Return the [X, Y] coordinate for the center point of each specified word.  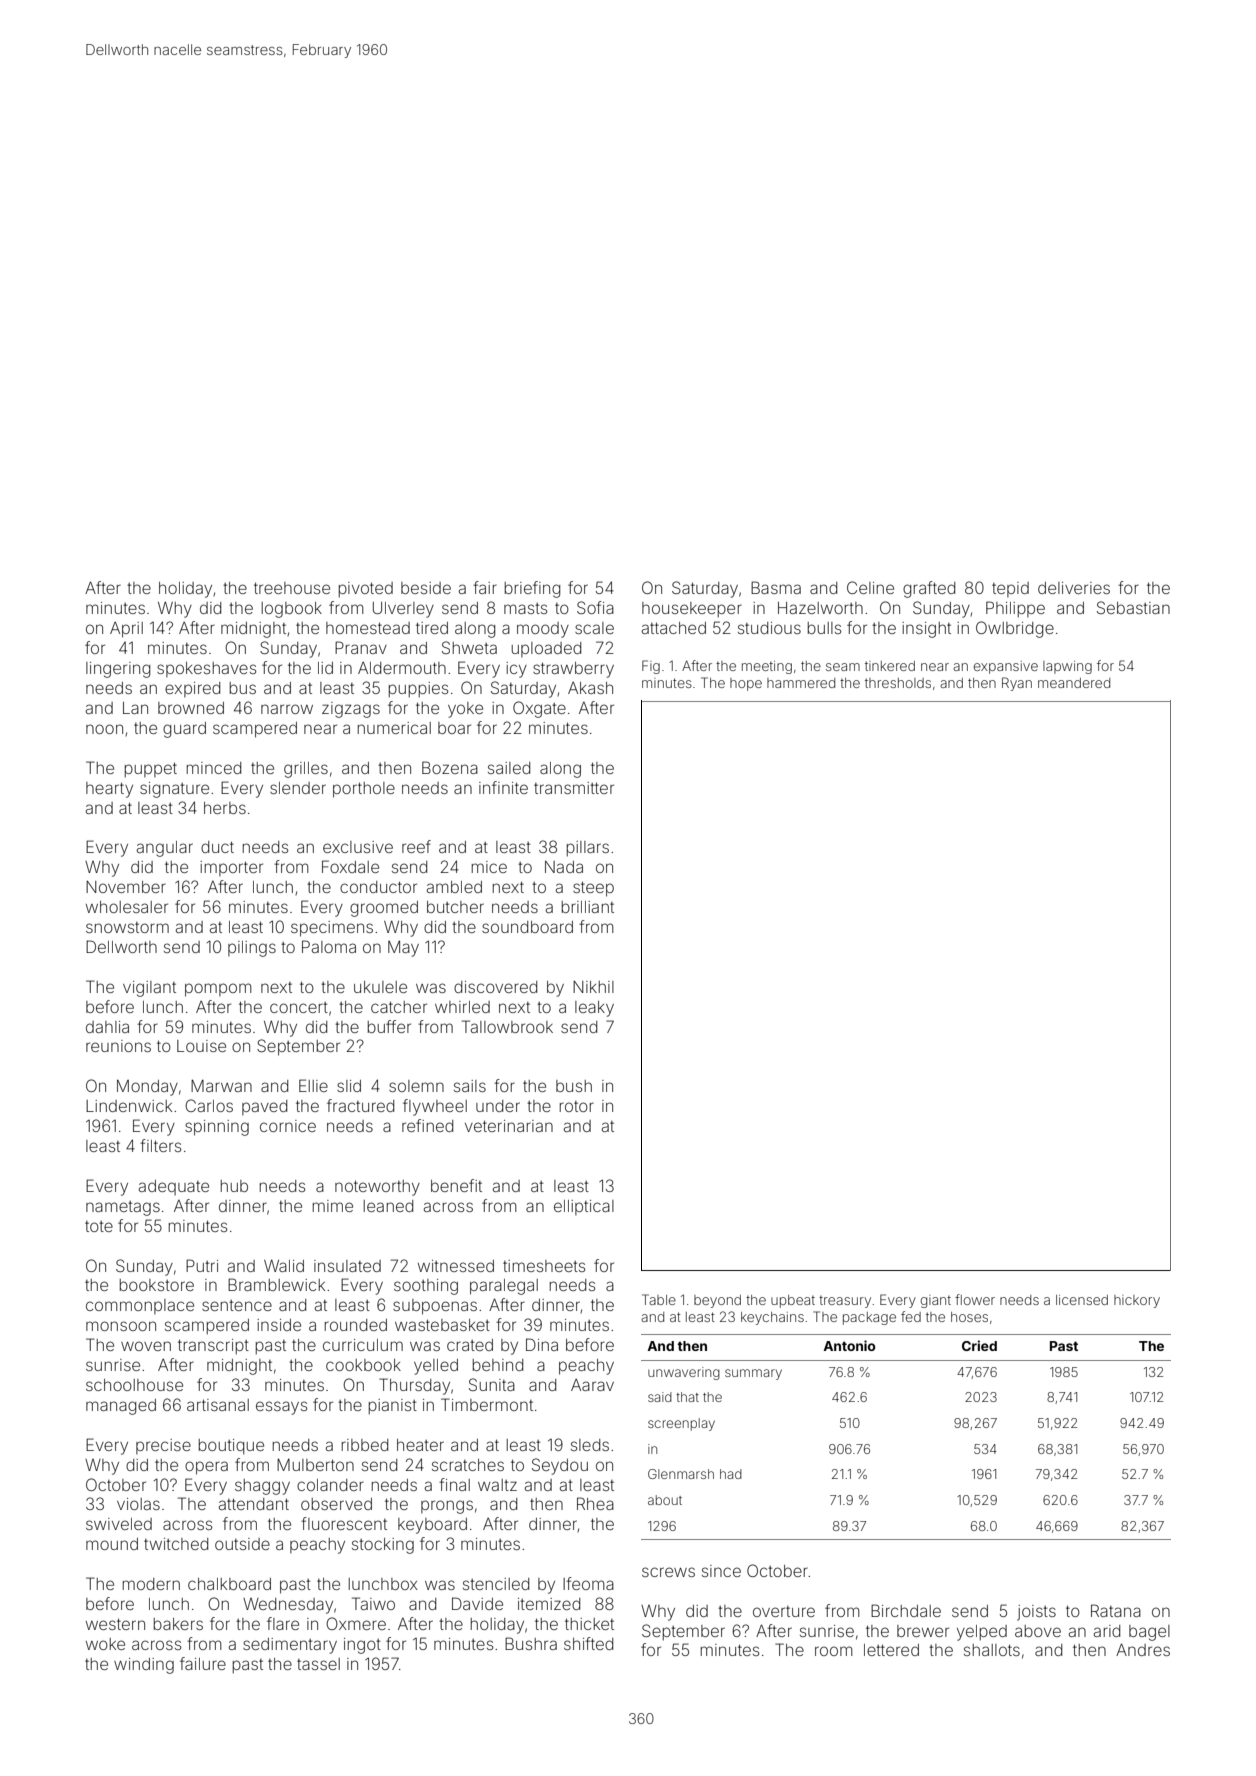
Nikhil [593, 987]
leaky [594, 1009]
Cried [979, 1345]
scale [594, 628]
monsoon [121, 1326]
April [126, 630]
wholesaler [127, 907]
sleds [590, 1445]
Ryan [1017, 684]
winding [144, 1666]
